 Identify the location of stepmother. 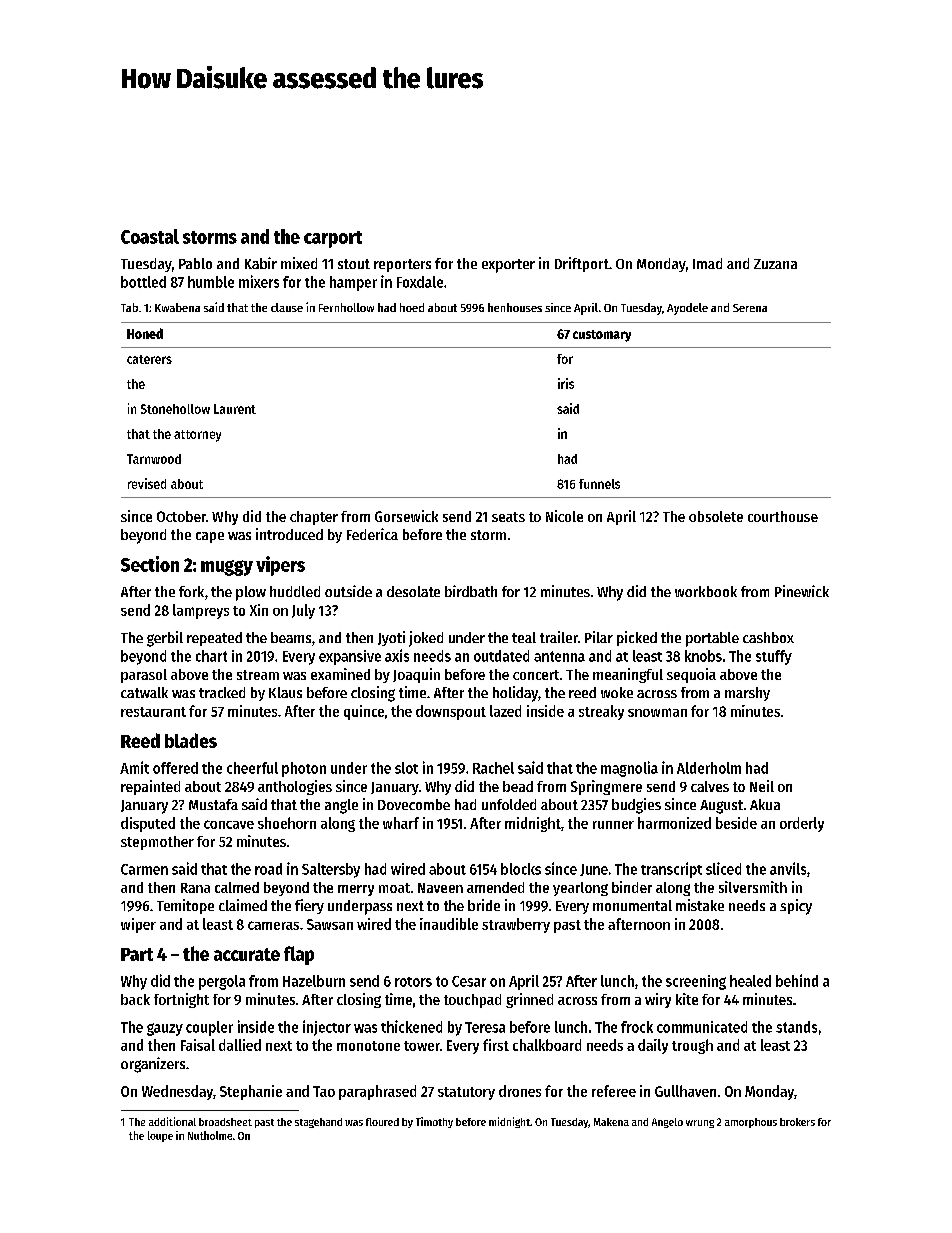
(157, 843).
